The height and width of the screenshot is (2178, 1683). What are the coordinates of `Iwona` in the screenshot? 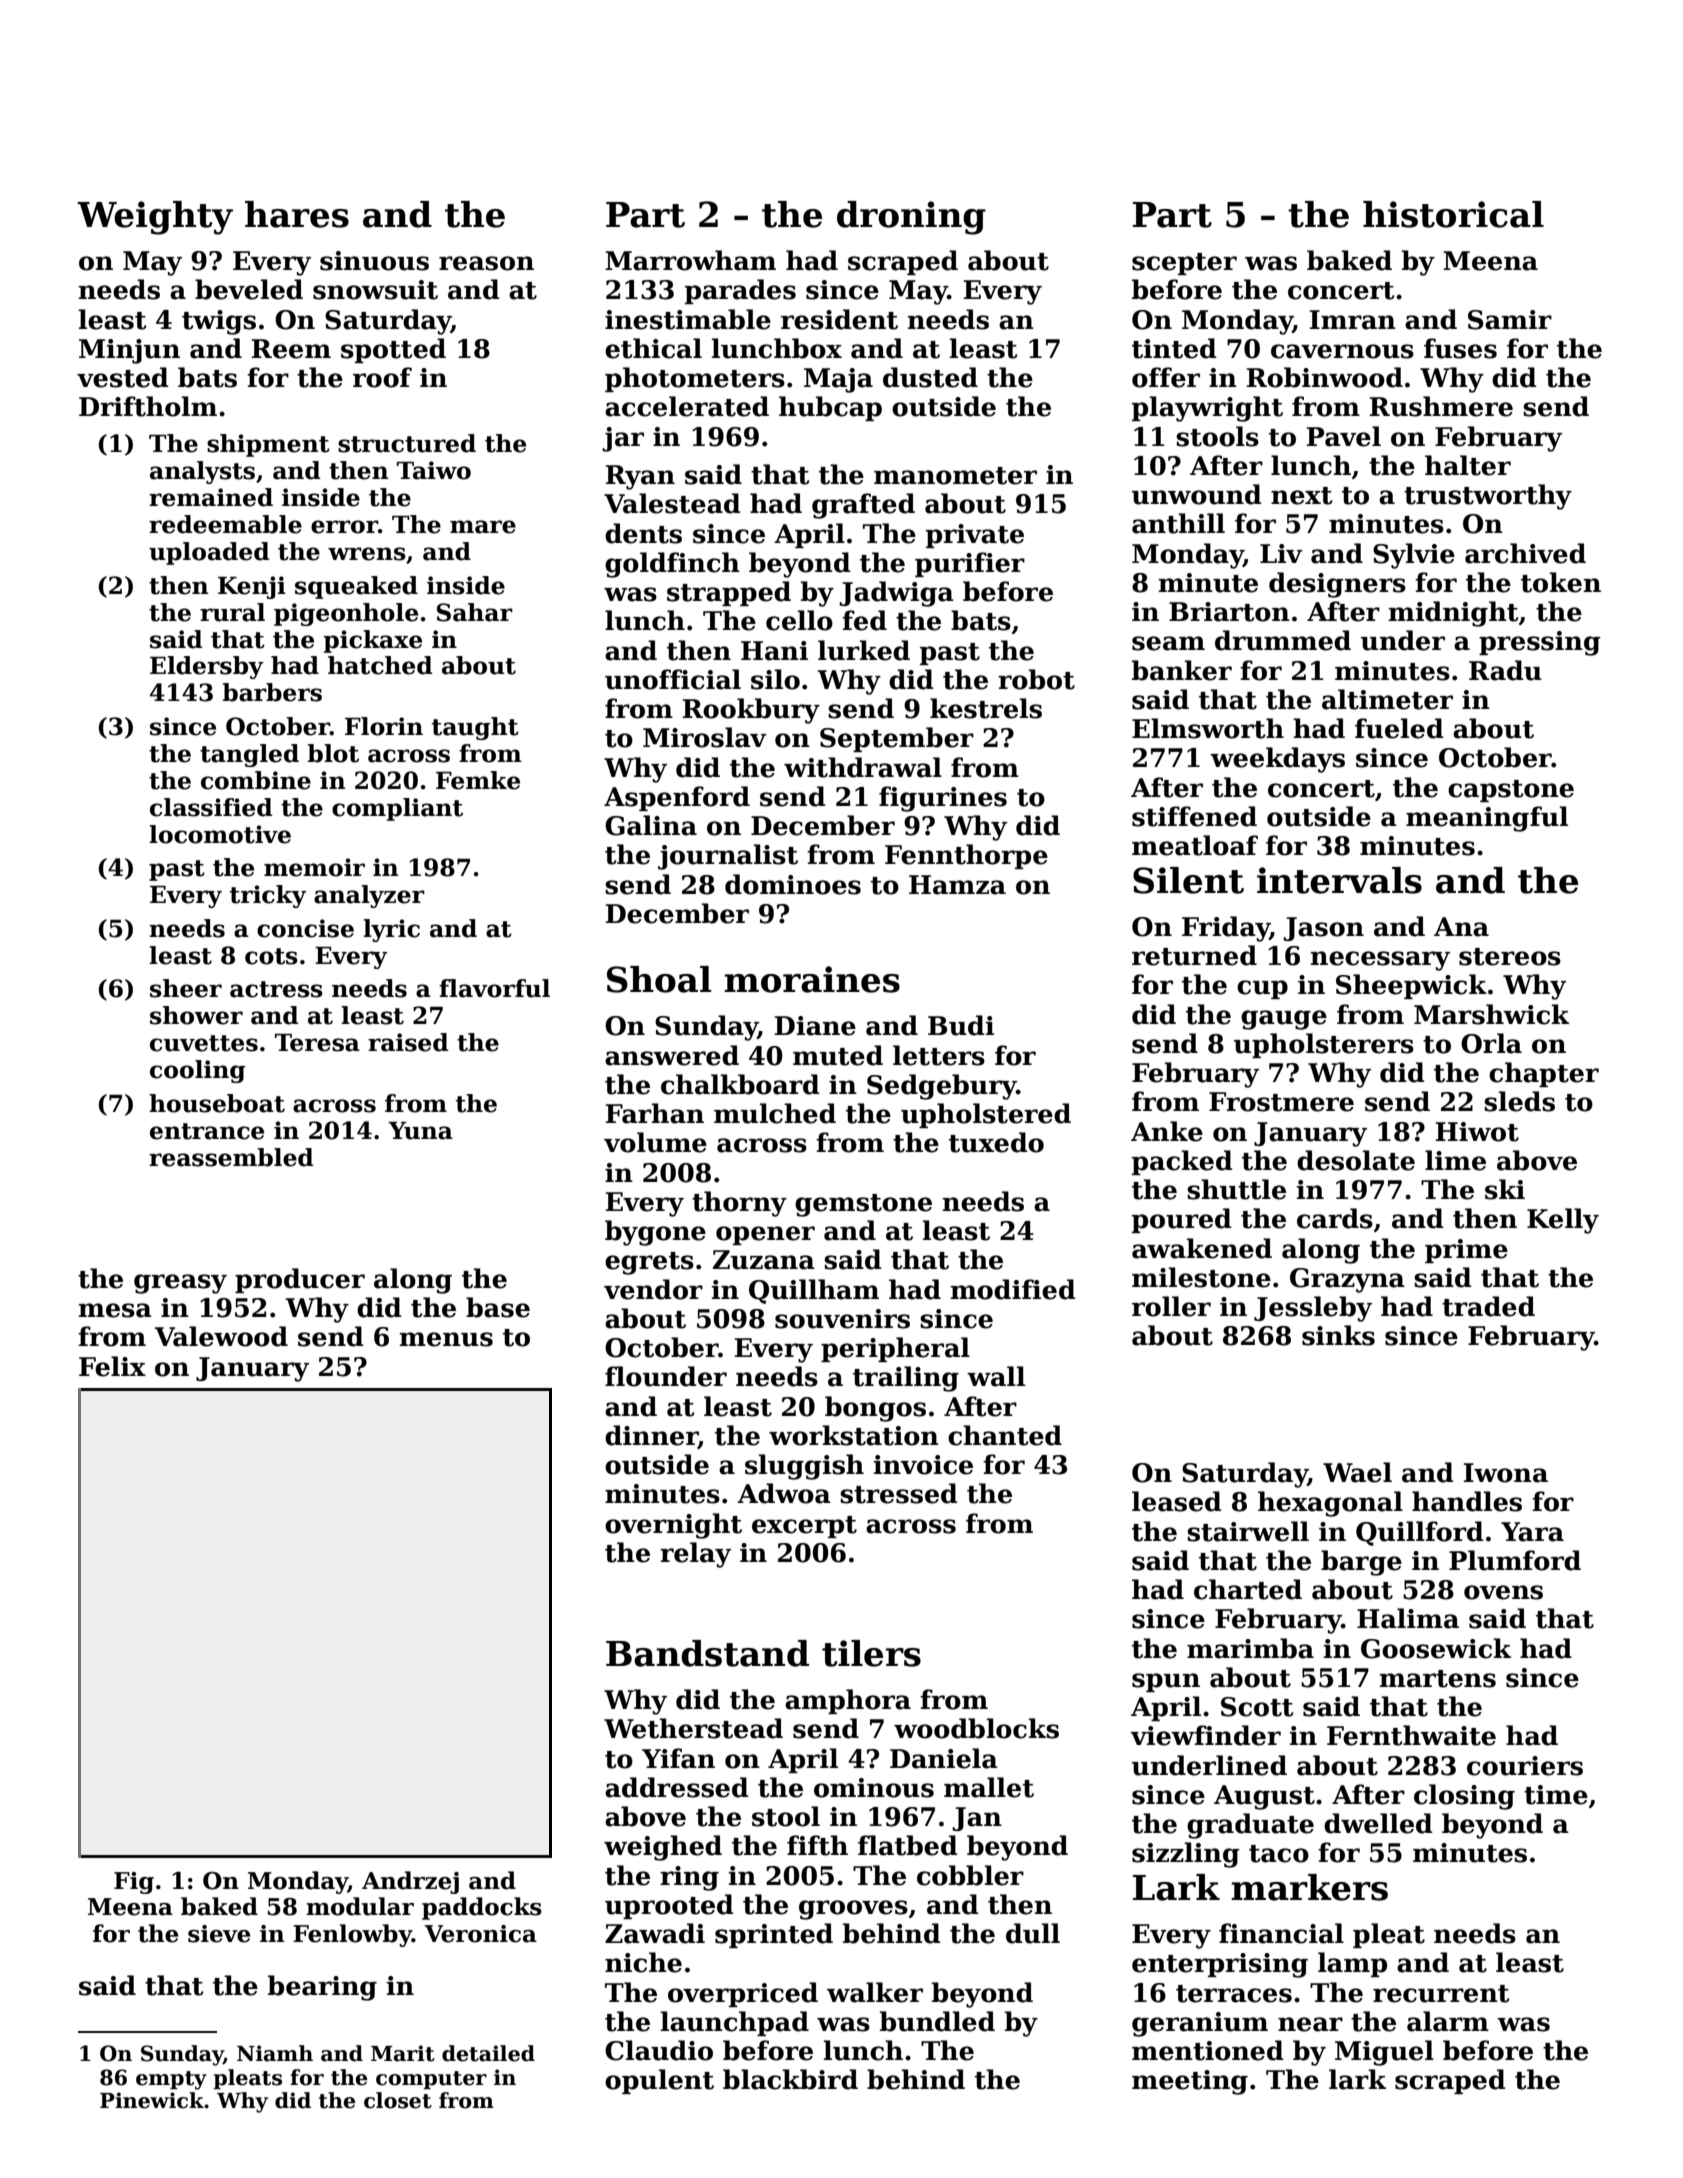 It's located at (1506, 1473).
